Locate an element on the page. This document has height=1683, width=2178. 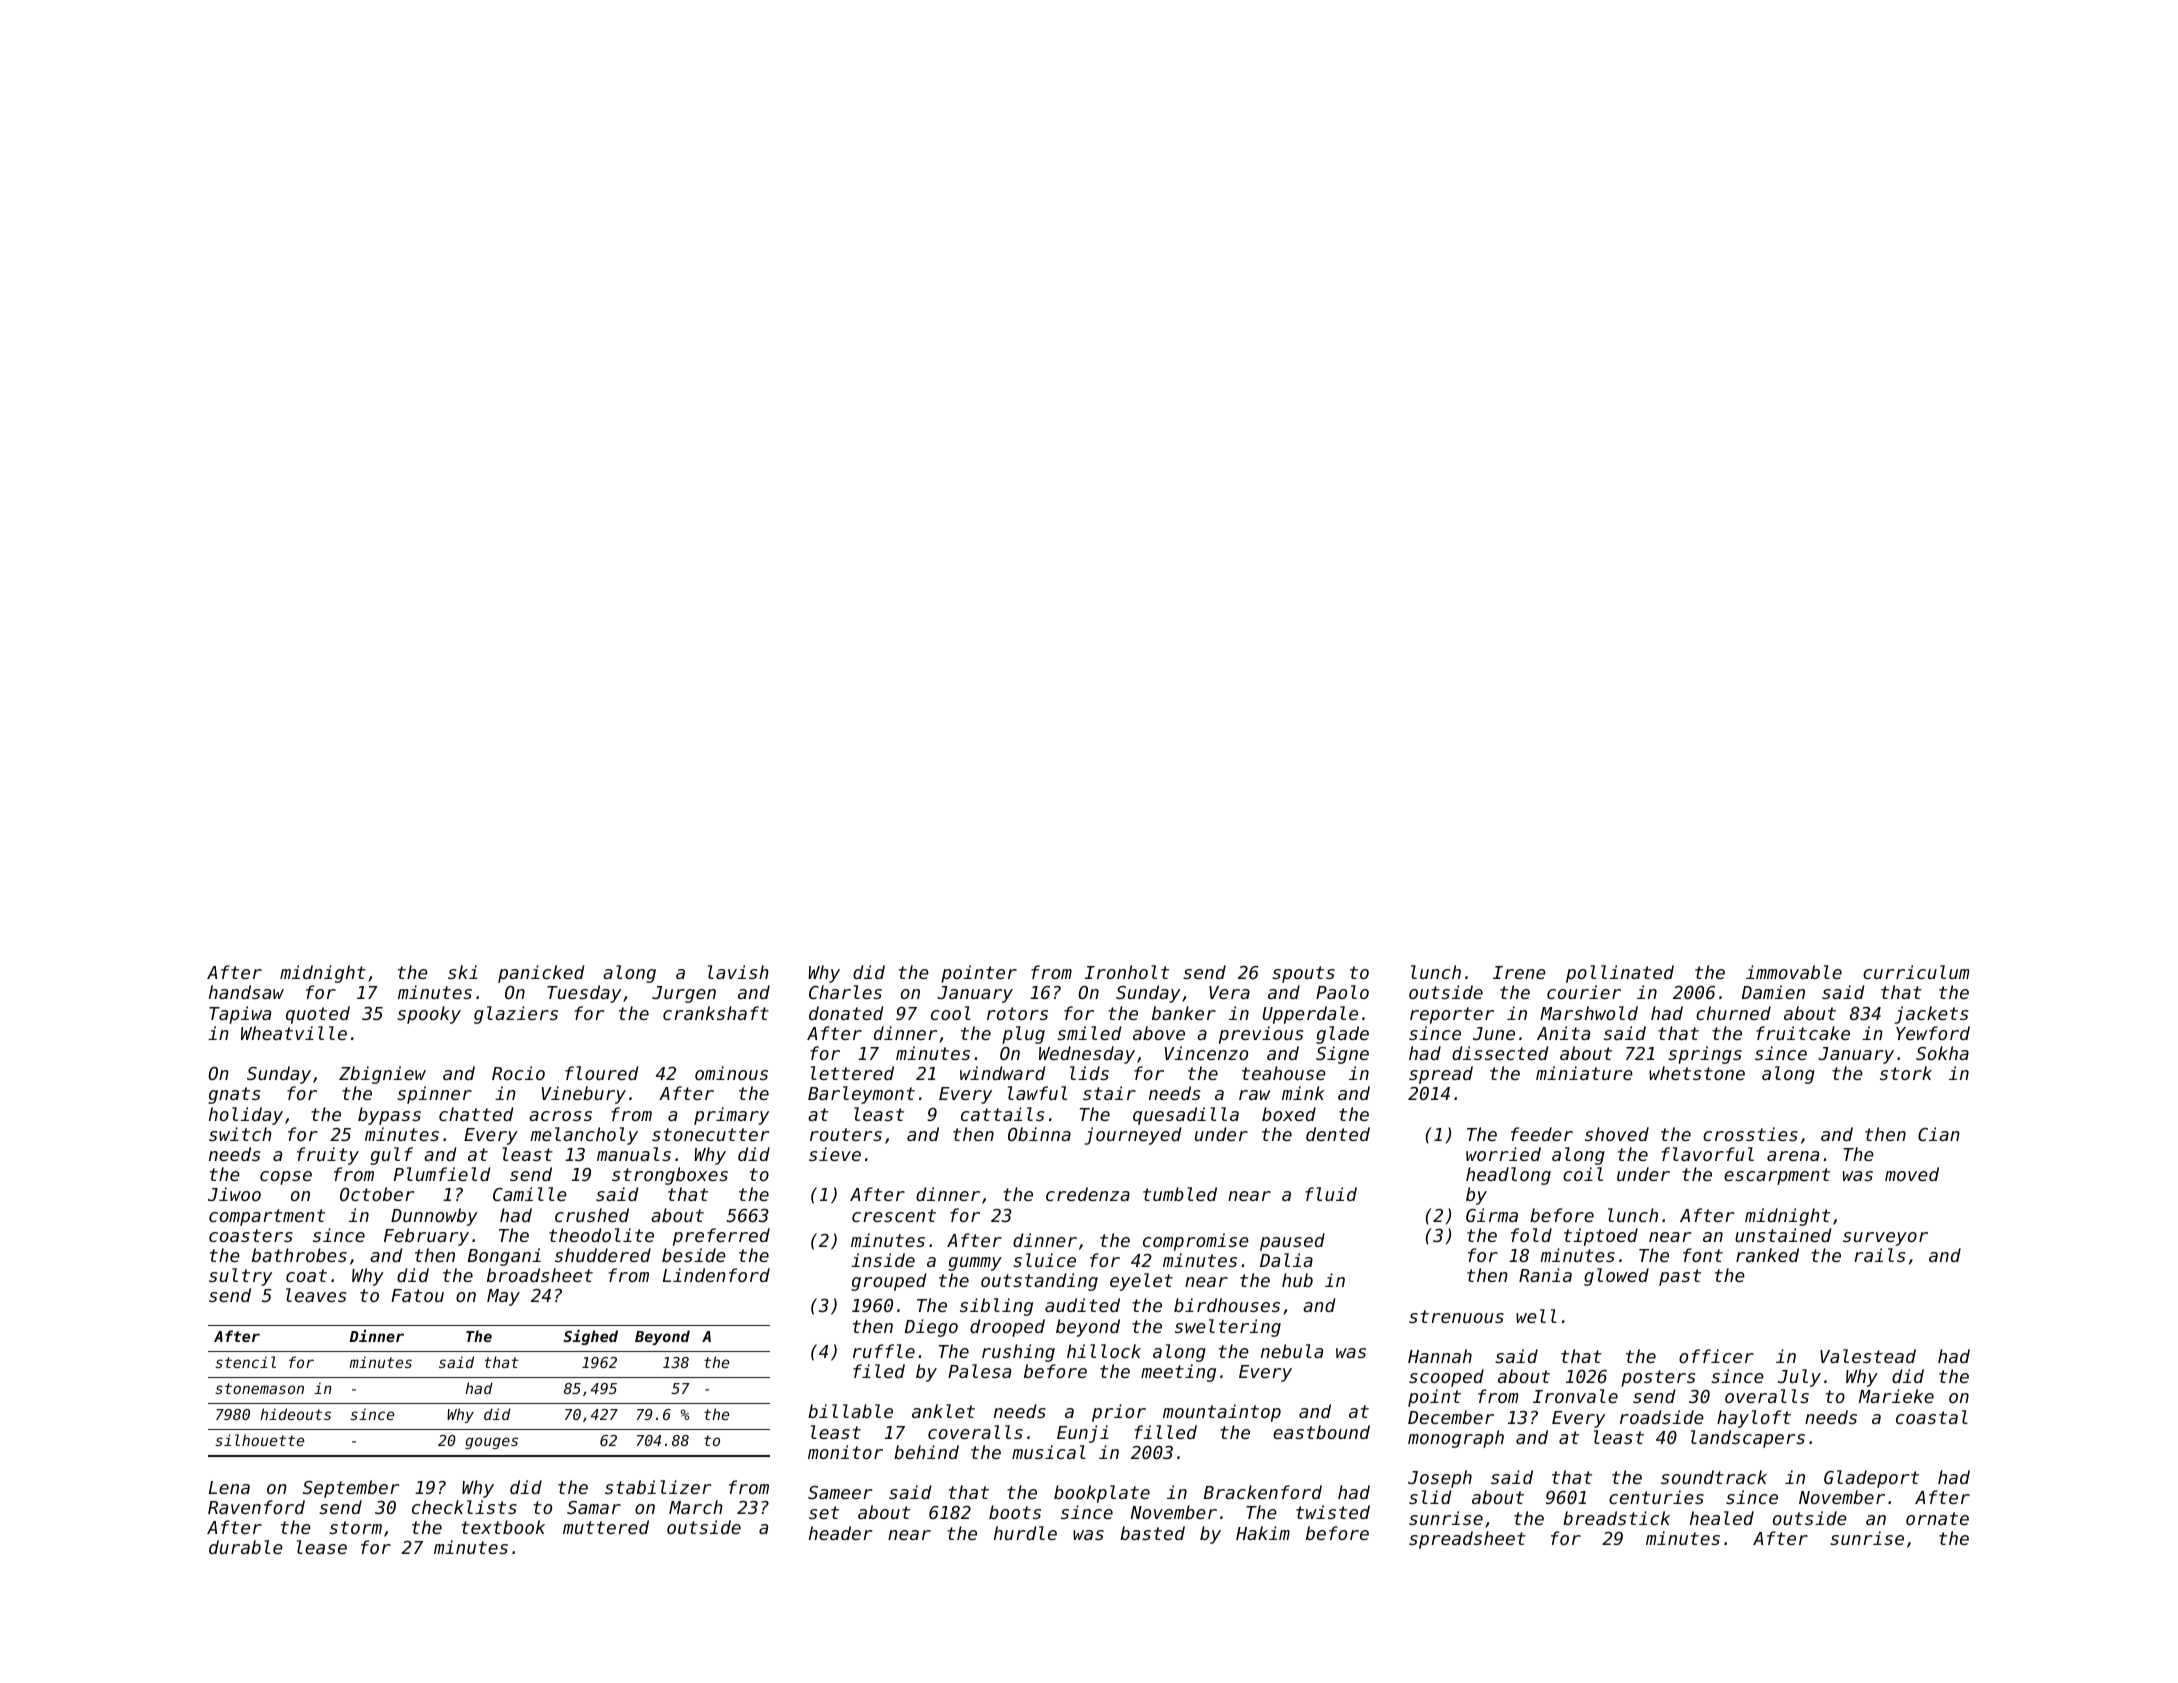
coastal is located at coordinates (1932, 1417).
